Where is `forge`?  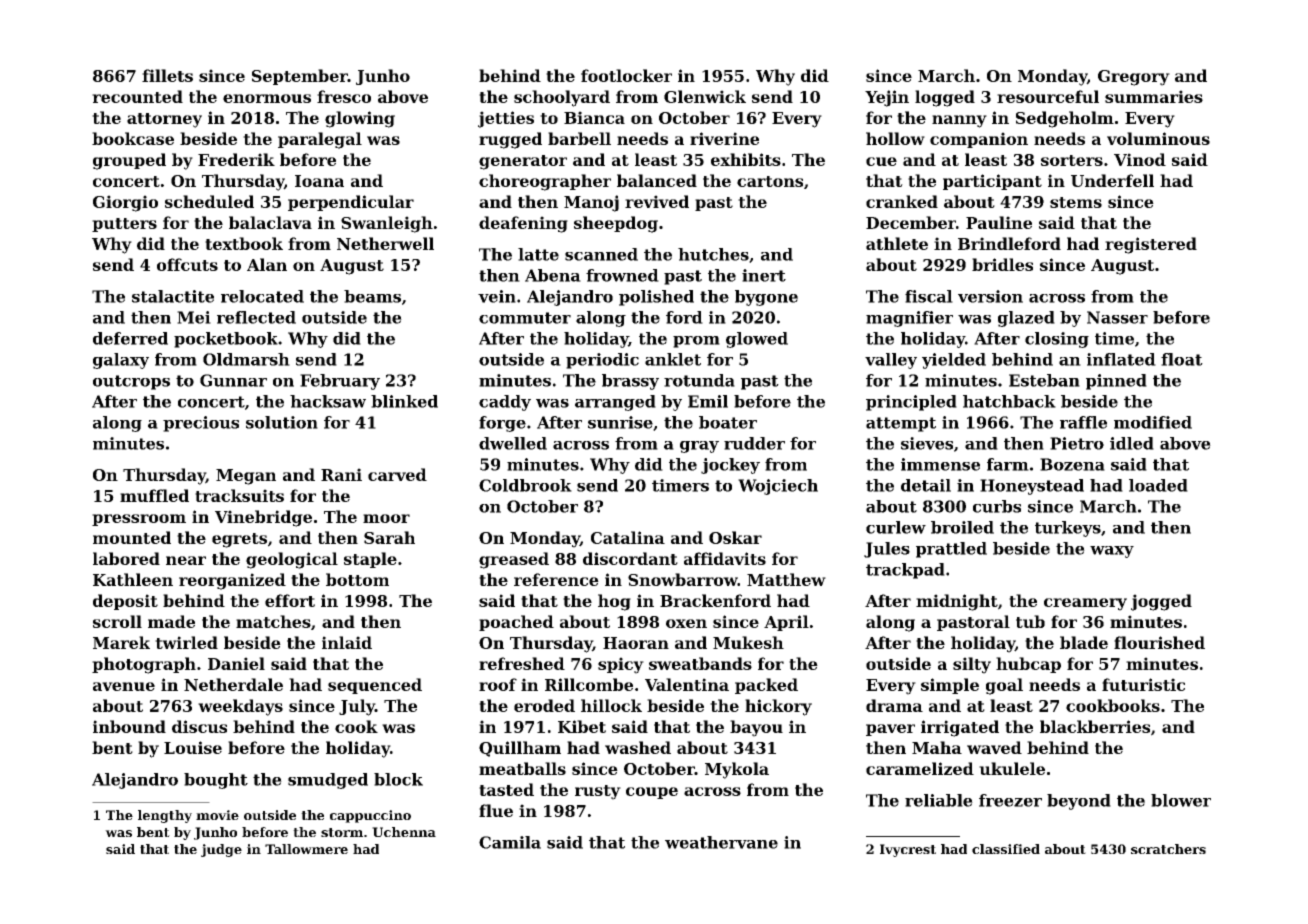 forge is located at coordinates (502, 424).
